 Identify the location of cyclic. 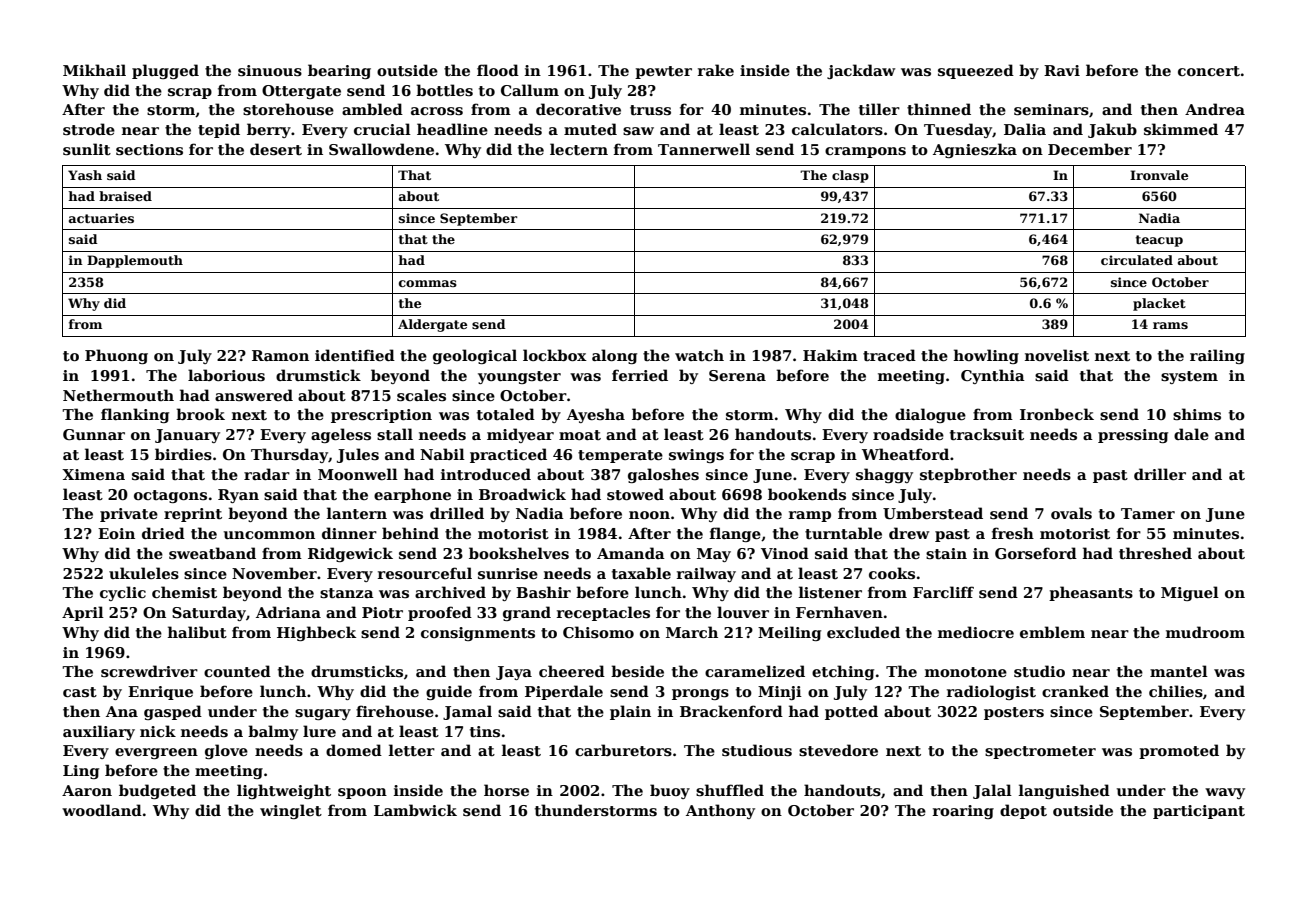
(123, 593).
